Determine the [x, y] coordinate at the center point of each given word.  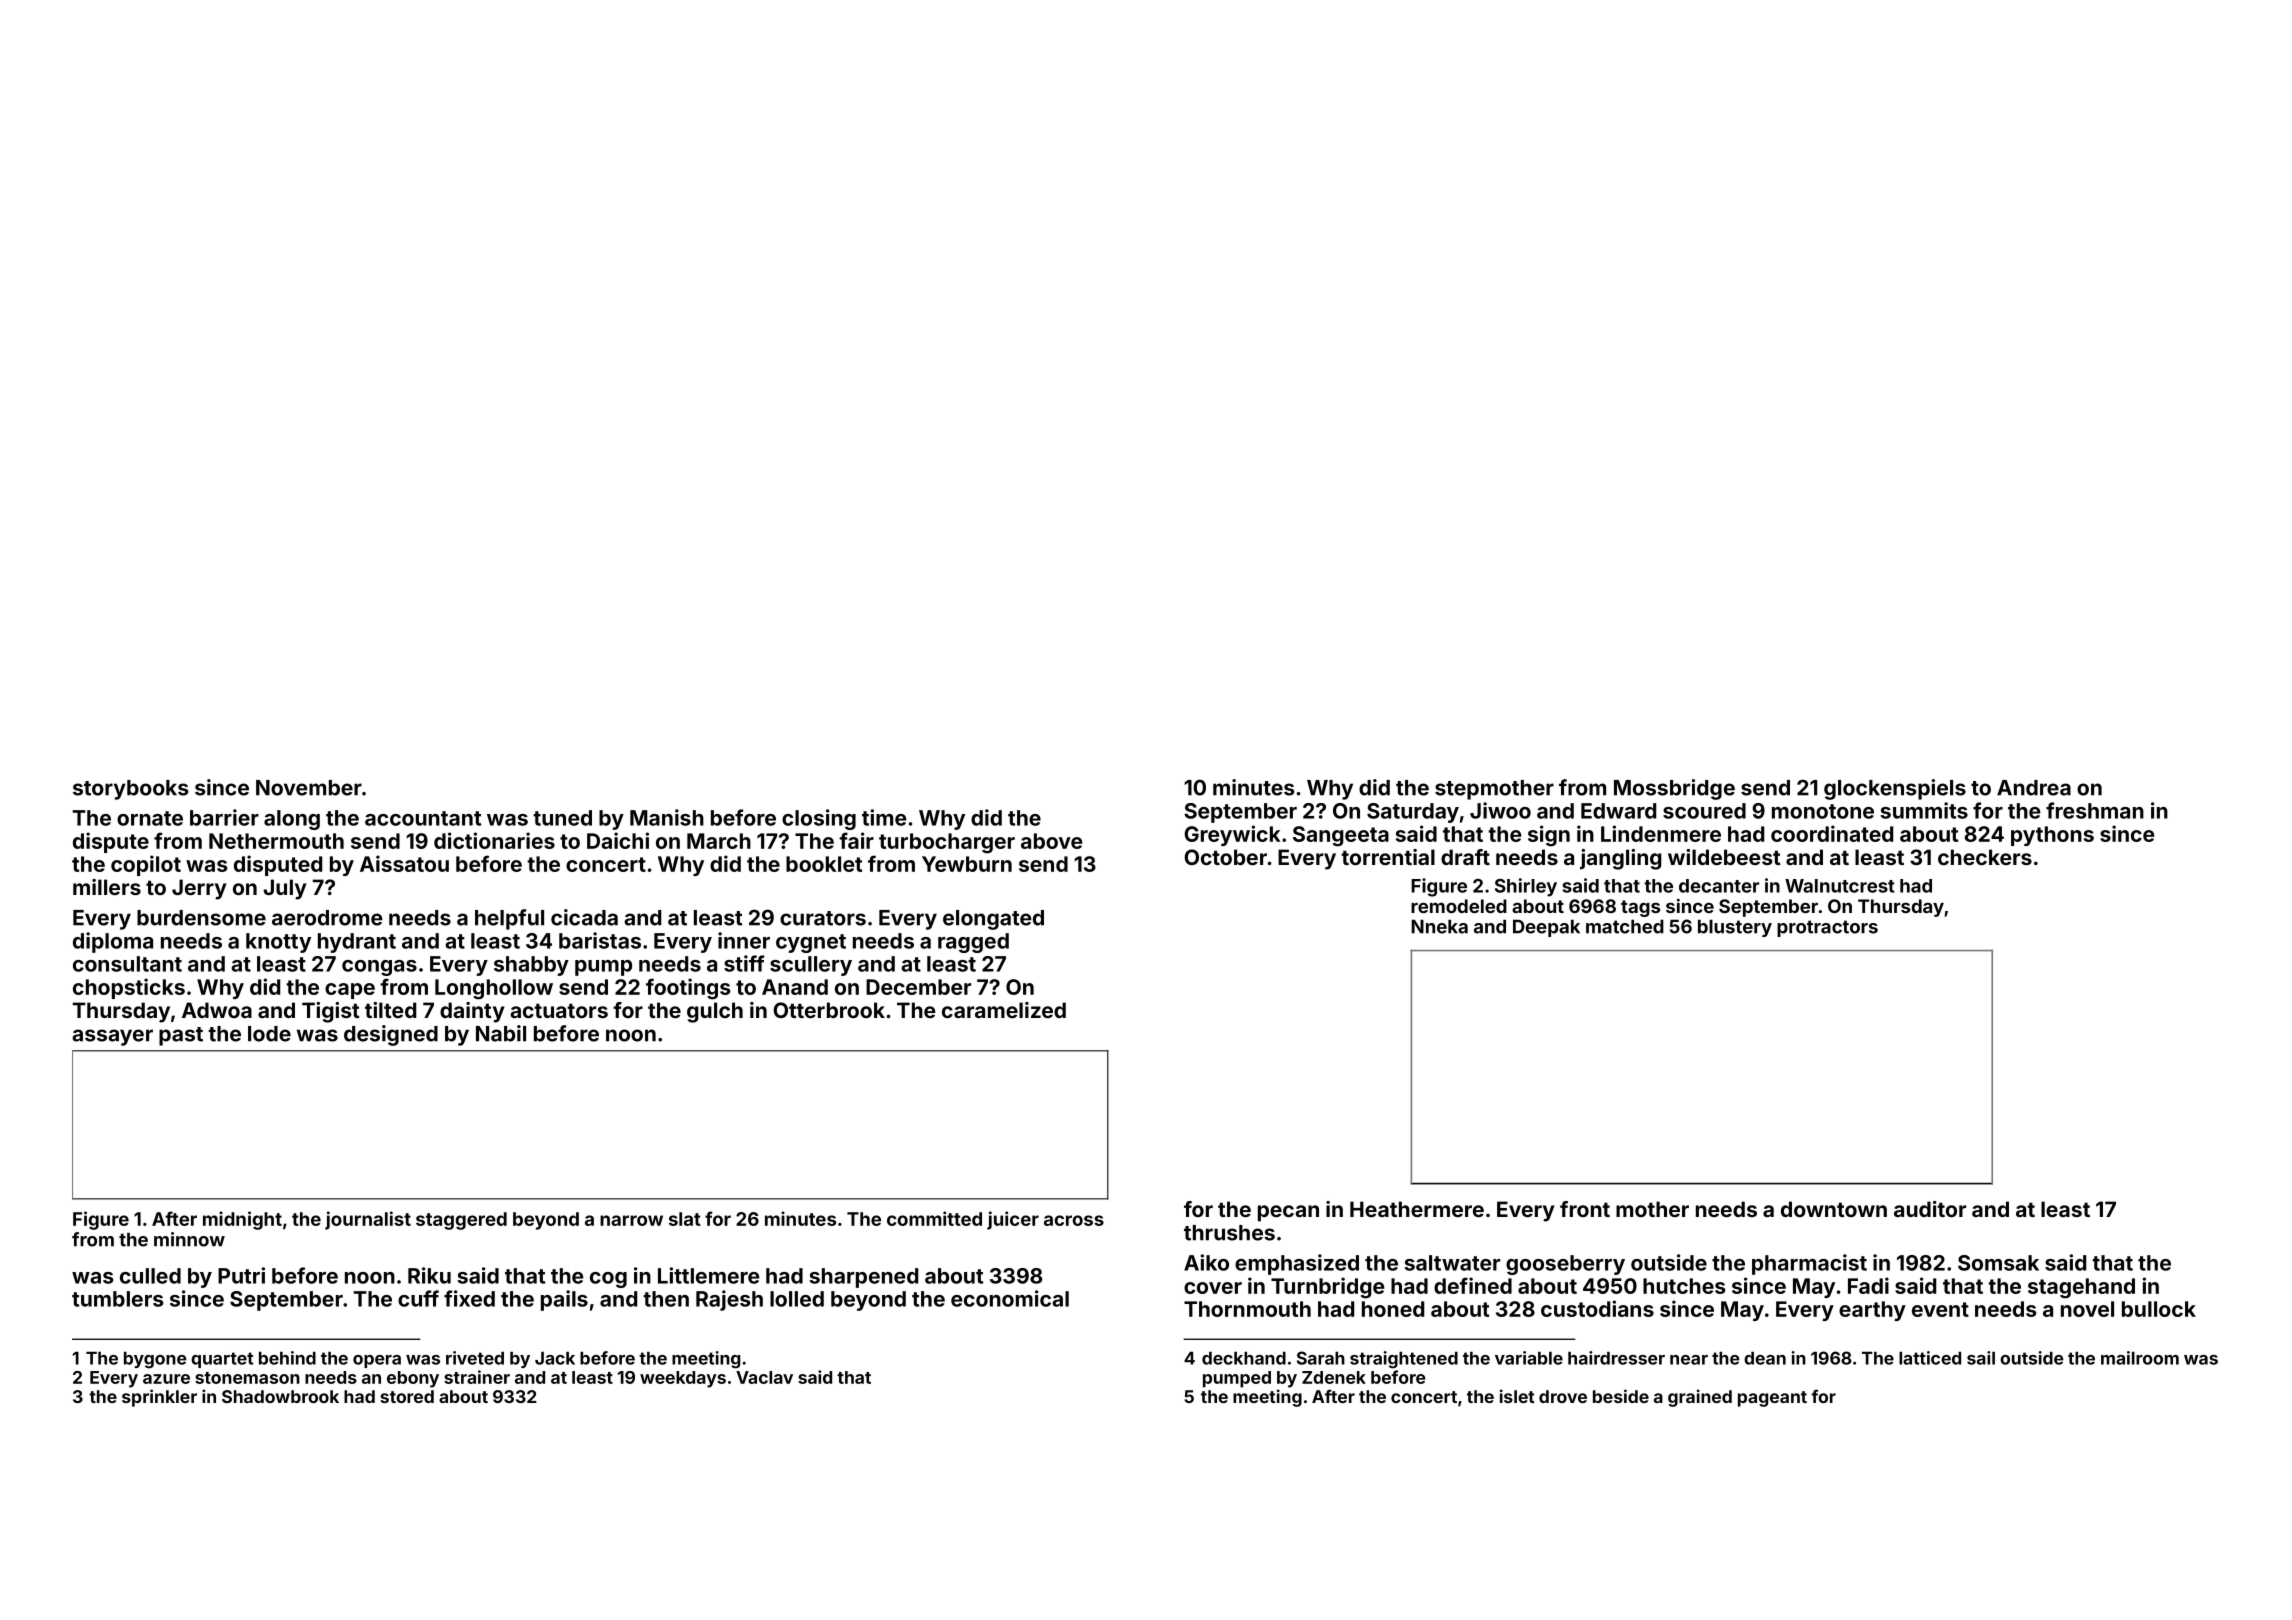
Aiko [1206, 1262]
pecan [1288, 1213]
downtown [1834, 1209]
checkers [1985, 857]
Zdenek [1334, 1377]
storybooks [131, 790]
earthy [1872, 1311]
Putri [241, 1275]
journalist [368, 1220]
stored [407, 1396]
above [1052, 841]
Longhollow [494, 989]
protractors [1827, 928]
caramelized [1004, 1010]
